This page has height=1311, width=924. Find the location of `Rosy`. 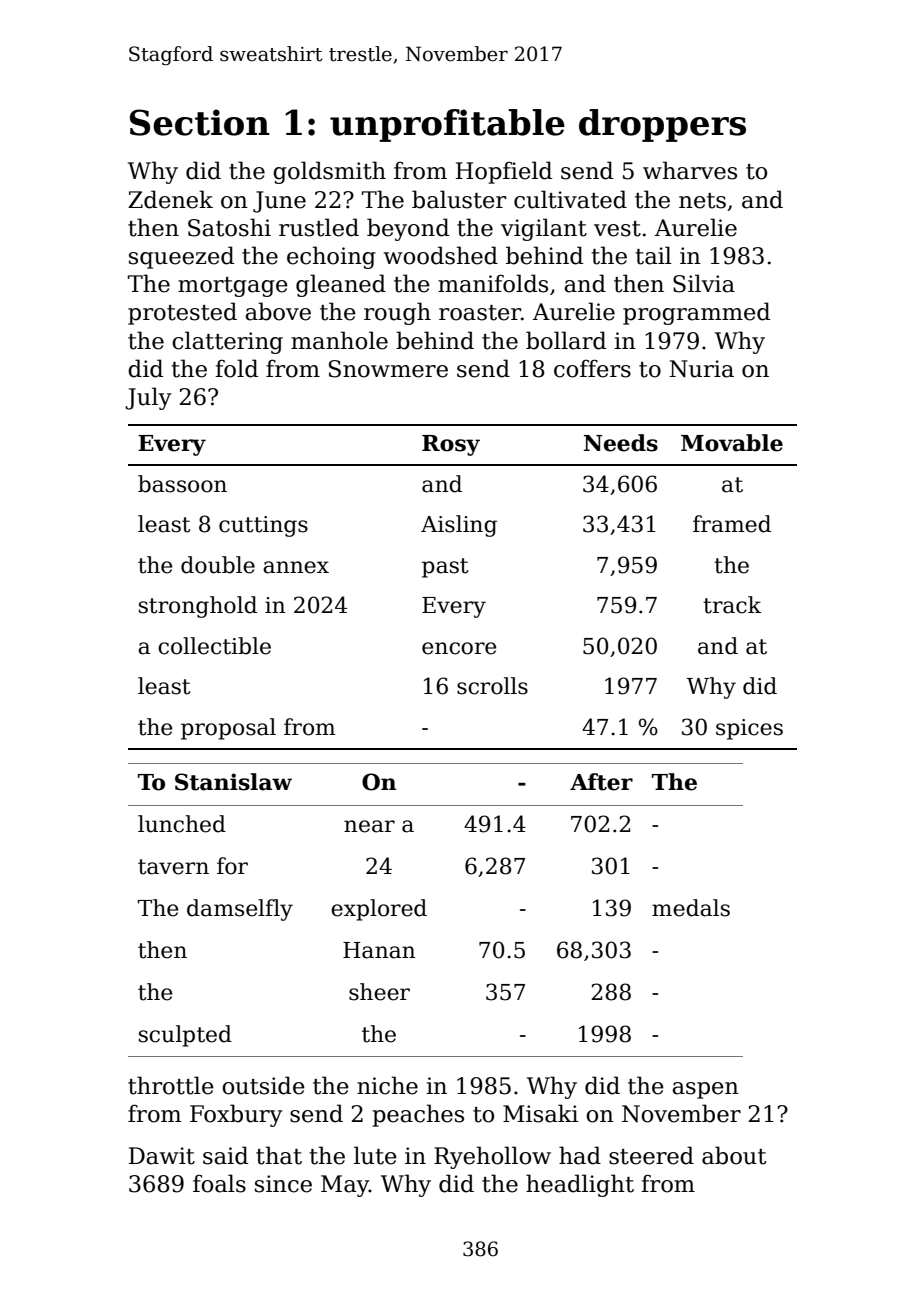

Rosy is located at coordinates (451, 445).
